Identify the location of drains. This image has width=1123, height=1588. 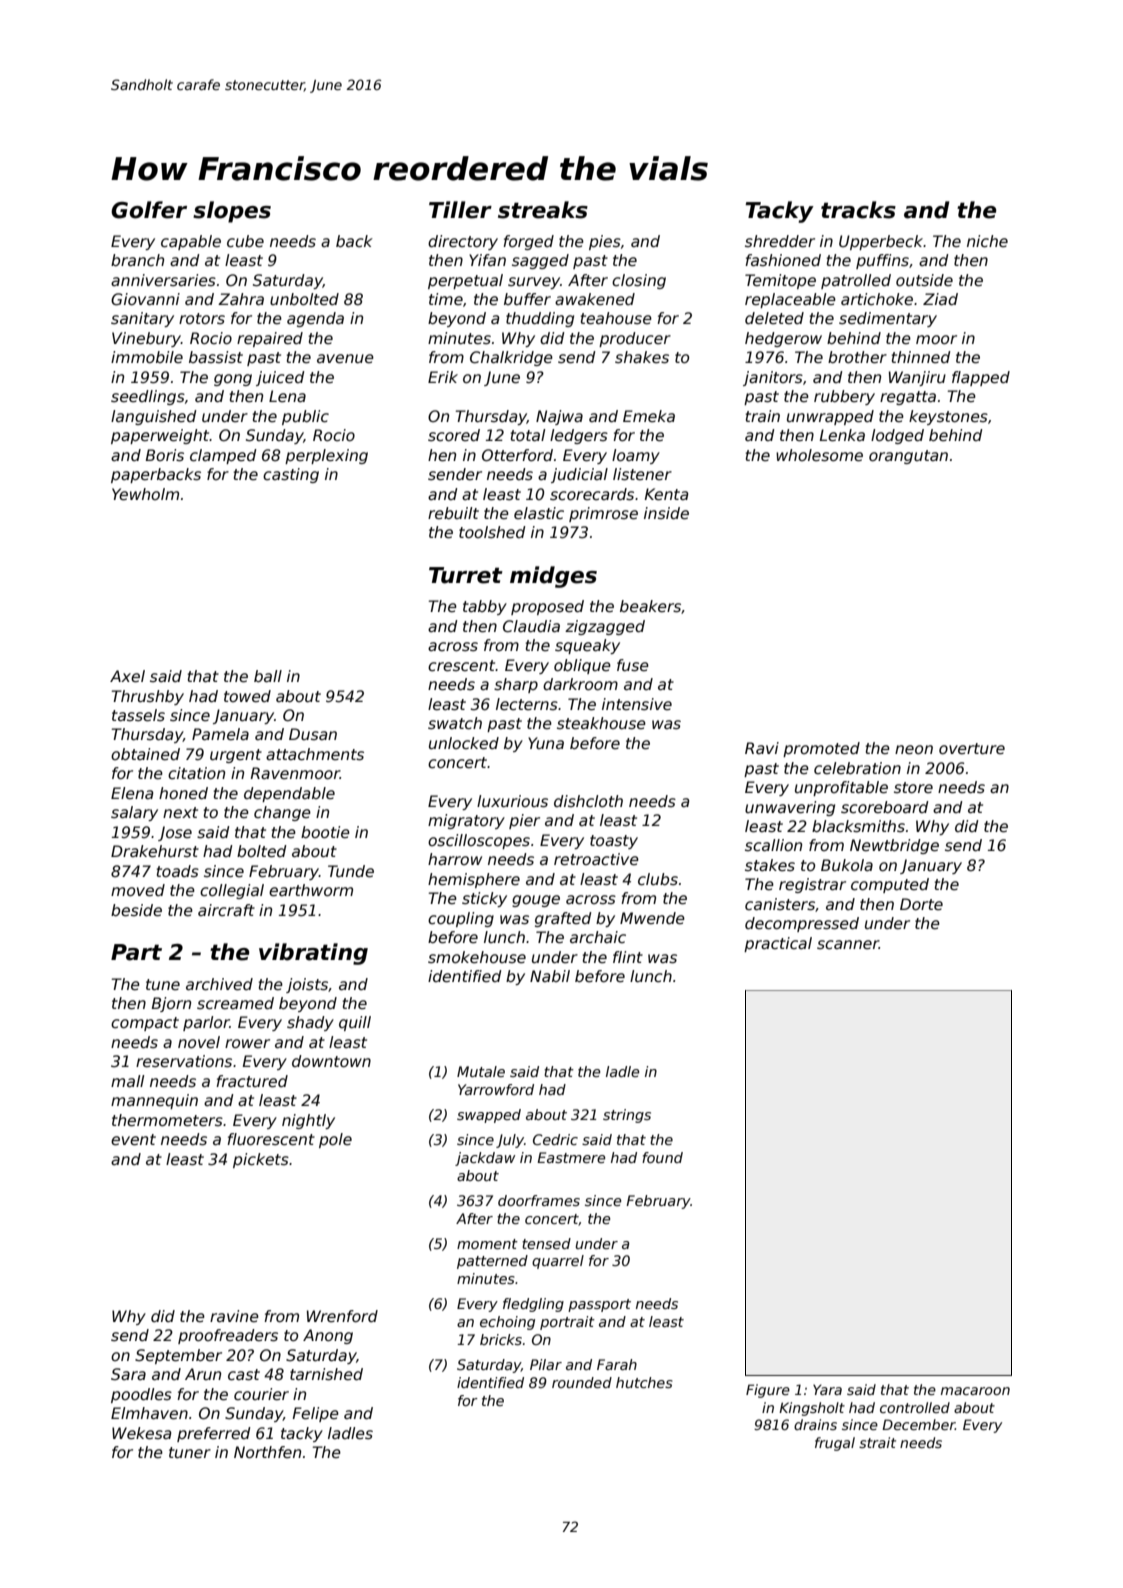
(815, 1424).
